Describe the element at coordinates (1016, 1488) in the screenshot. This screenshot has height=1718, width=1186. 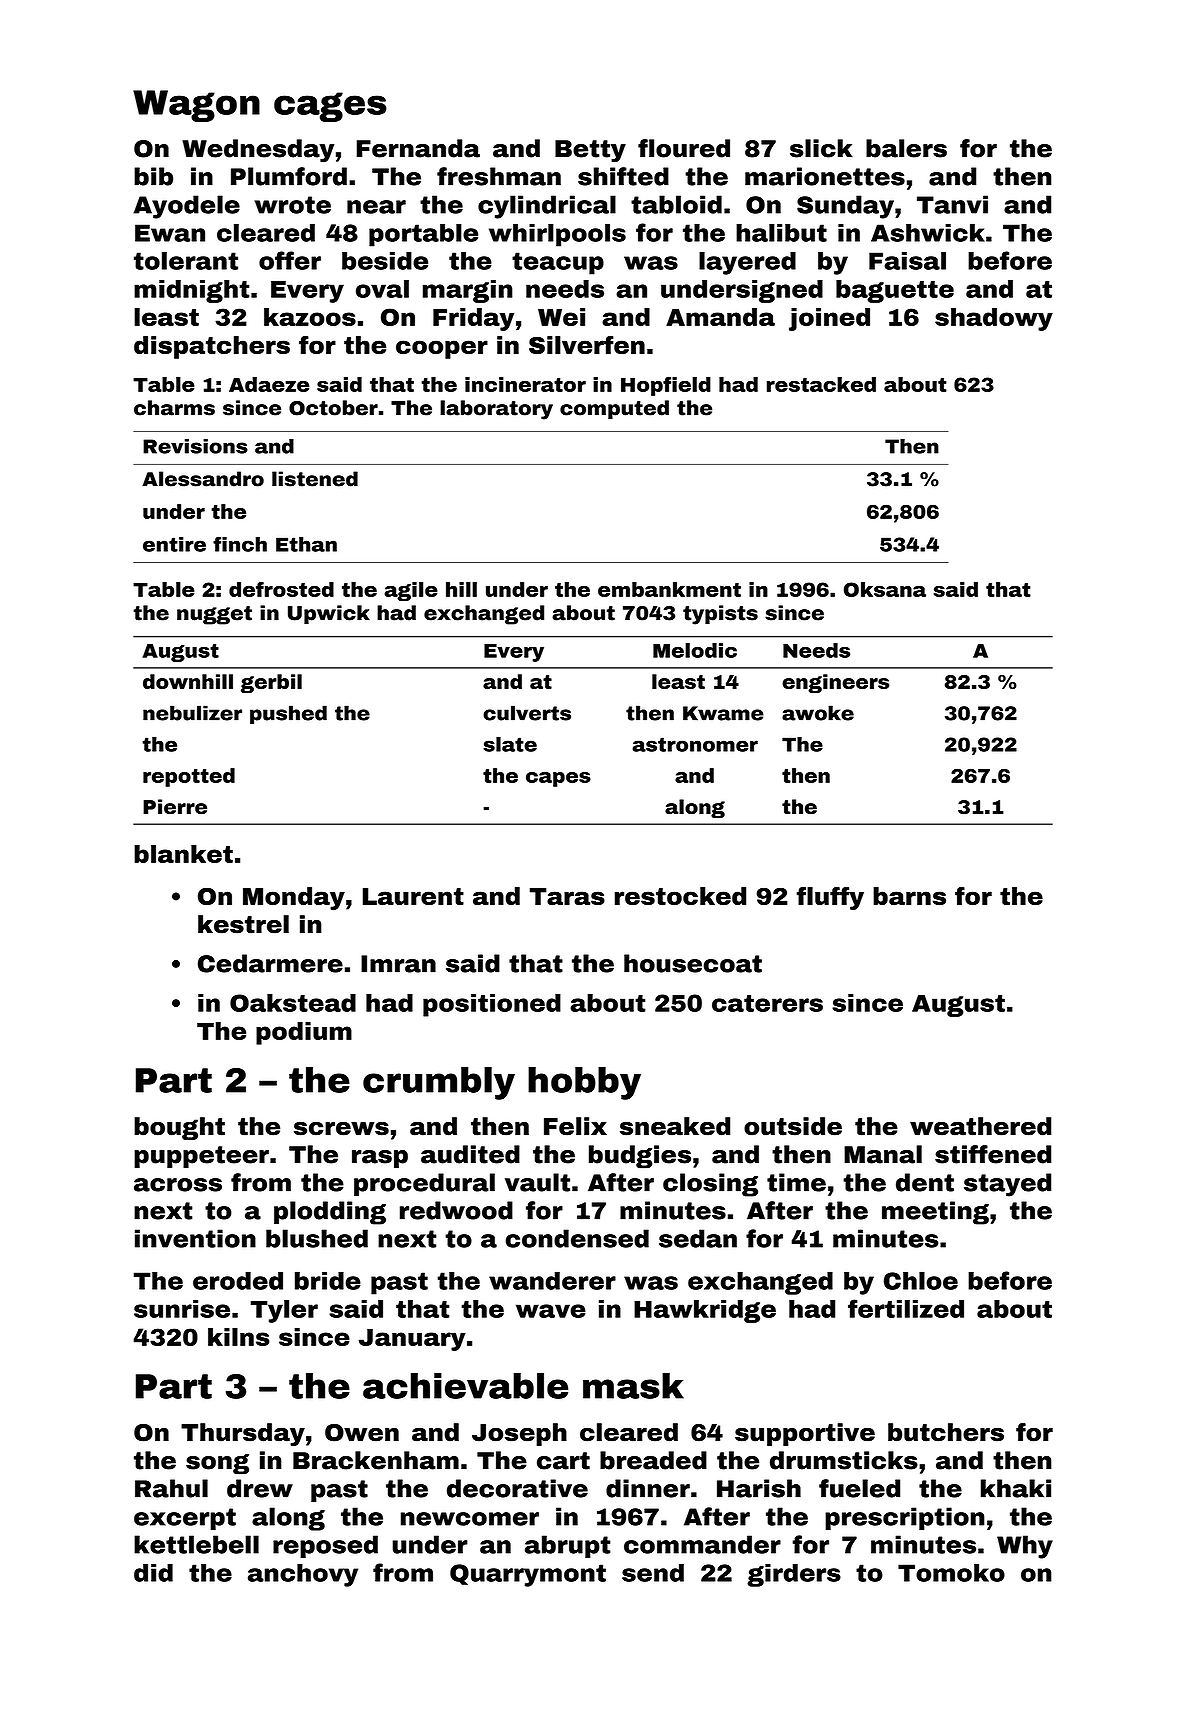
I see `khaki` at that location.
